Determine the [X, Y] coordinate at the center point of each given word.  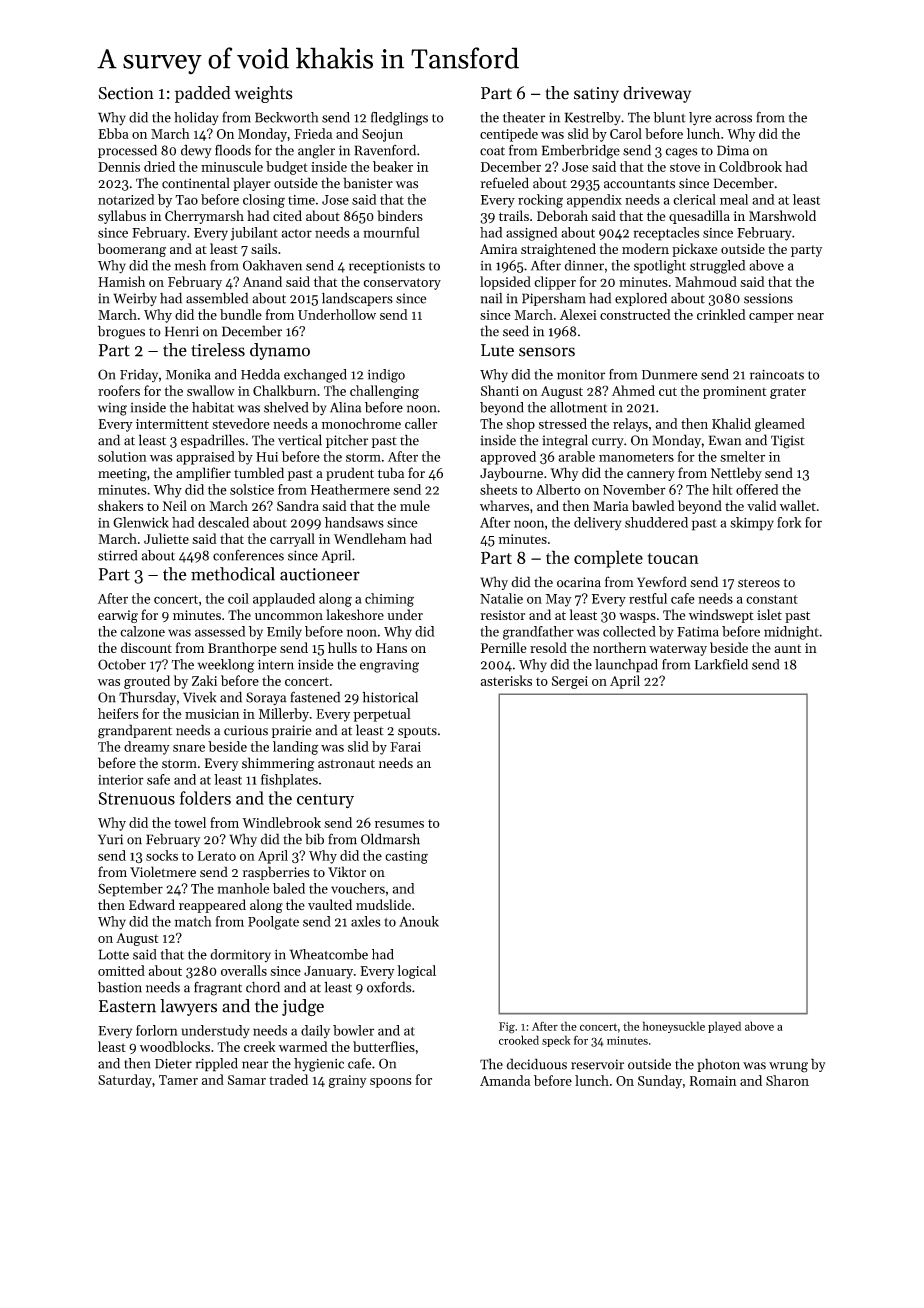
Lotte [113, 954]
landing [295, 748]
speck [556, 1041]
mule [415, 505]
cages [682, 153]
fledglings [399, 119]
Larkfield [721, 664]
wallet [798, 505]
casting [406, 857]
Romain [713, 1081]
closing [264, 201]
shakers [120, 505]
